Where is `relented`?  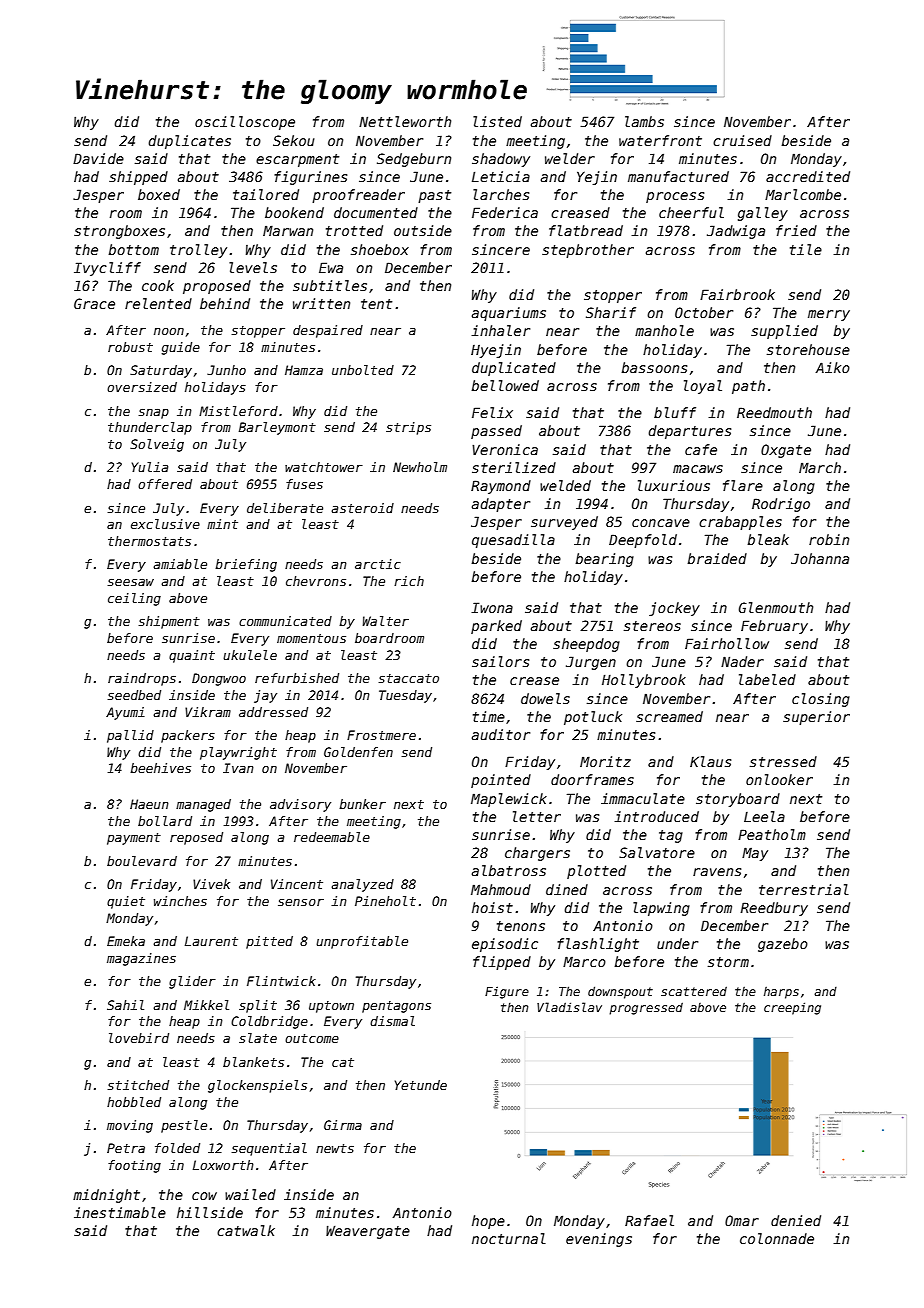
relented is located at coordinates (158, 303).
